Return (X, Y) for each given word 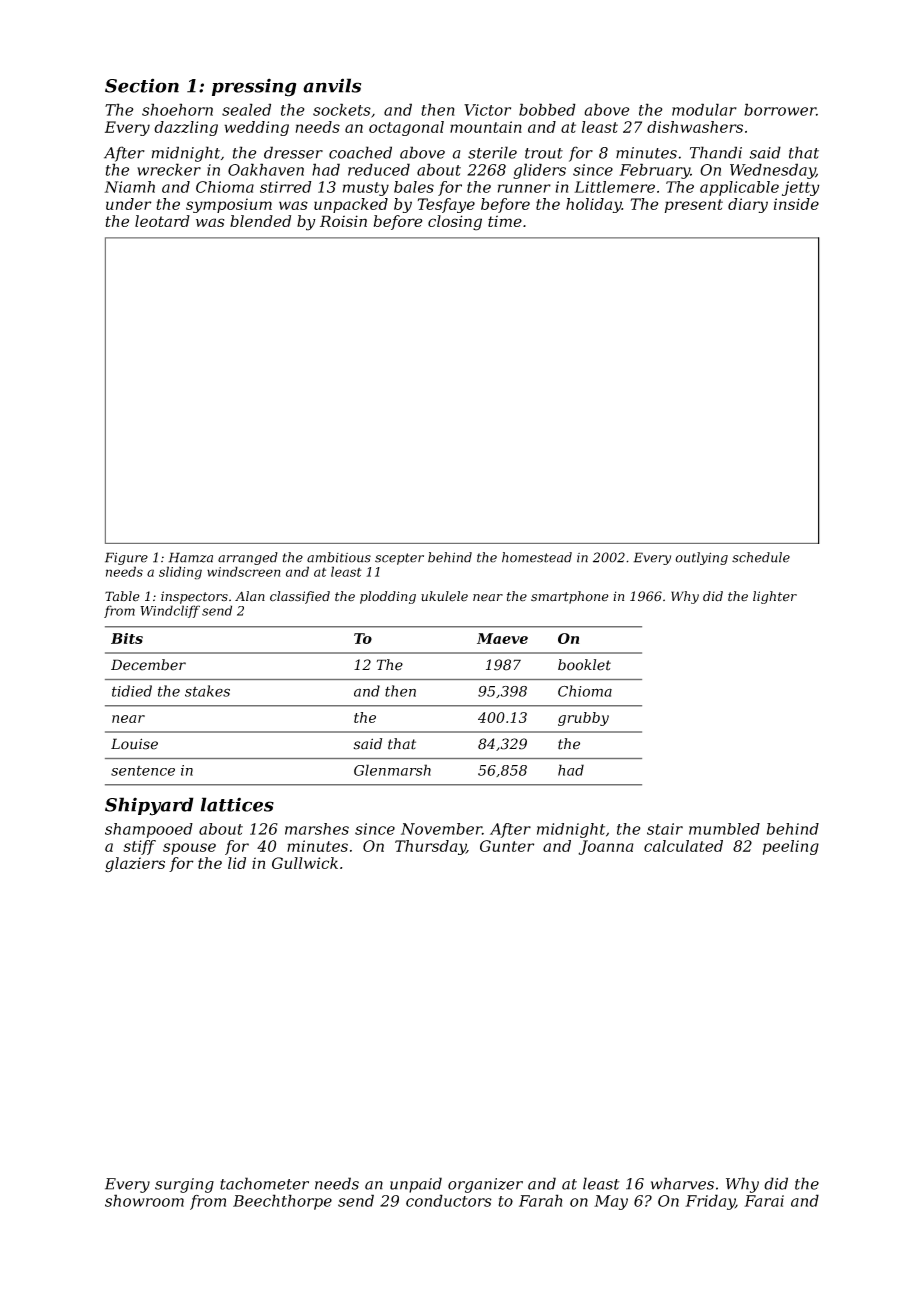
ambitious (339, 557)
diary (748, 205)
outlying (701, 558)
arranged (248, 558)
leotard (162, 221)
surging (184, 1185)
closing (455, 223)
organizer (485, 1185)
